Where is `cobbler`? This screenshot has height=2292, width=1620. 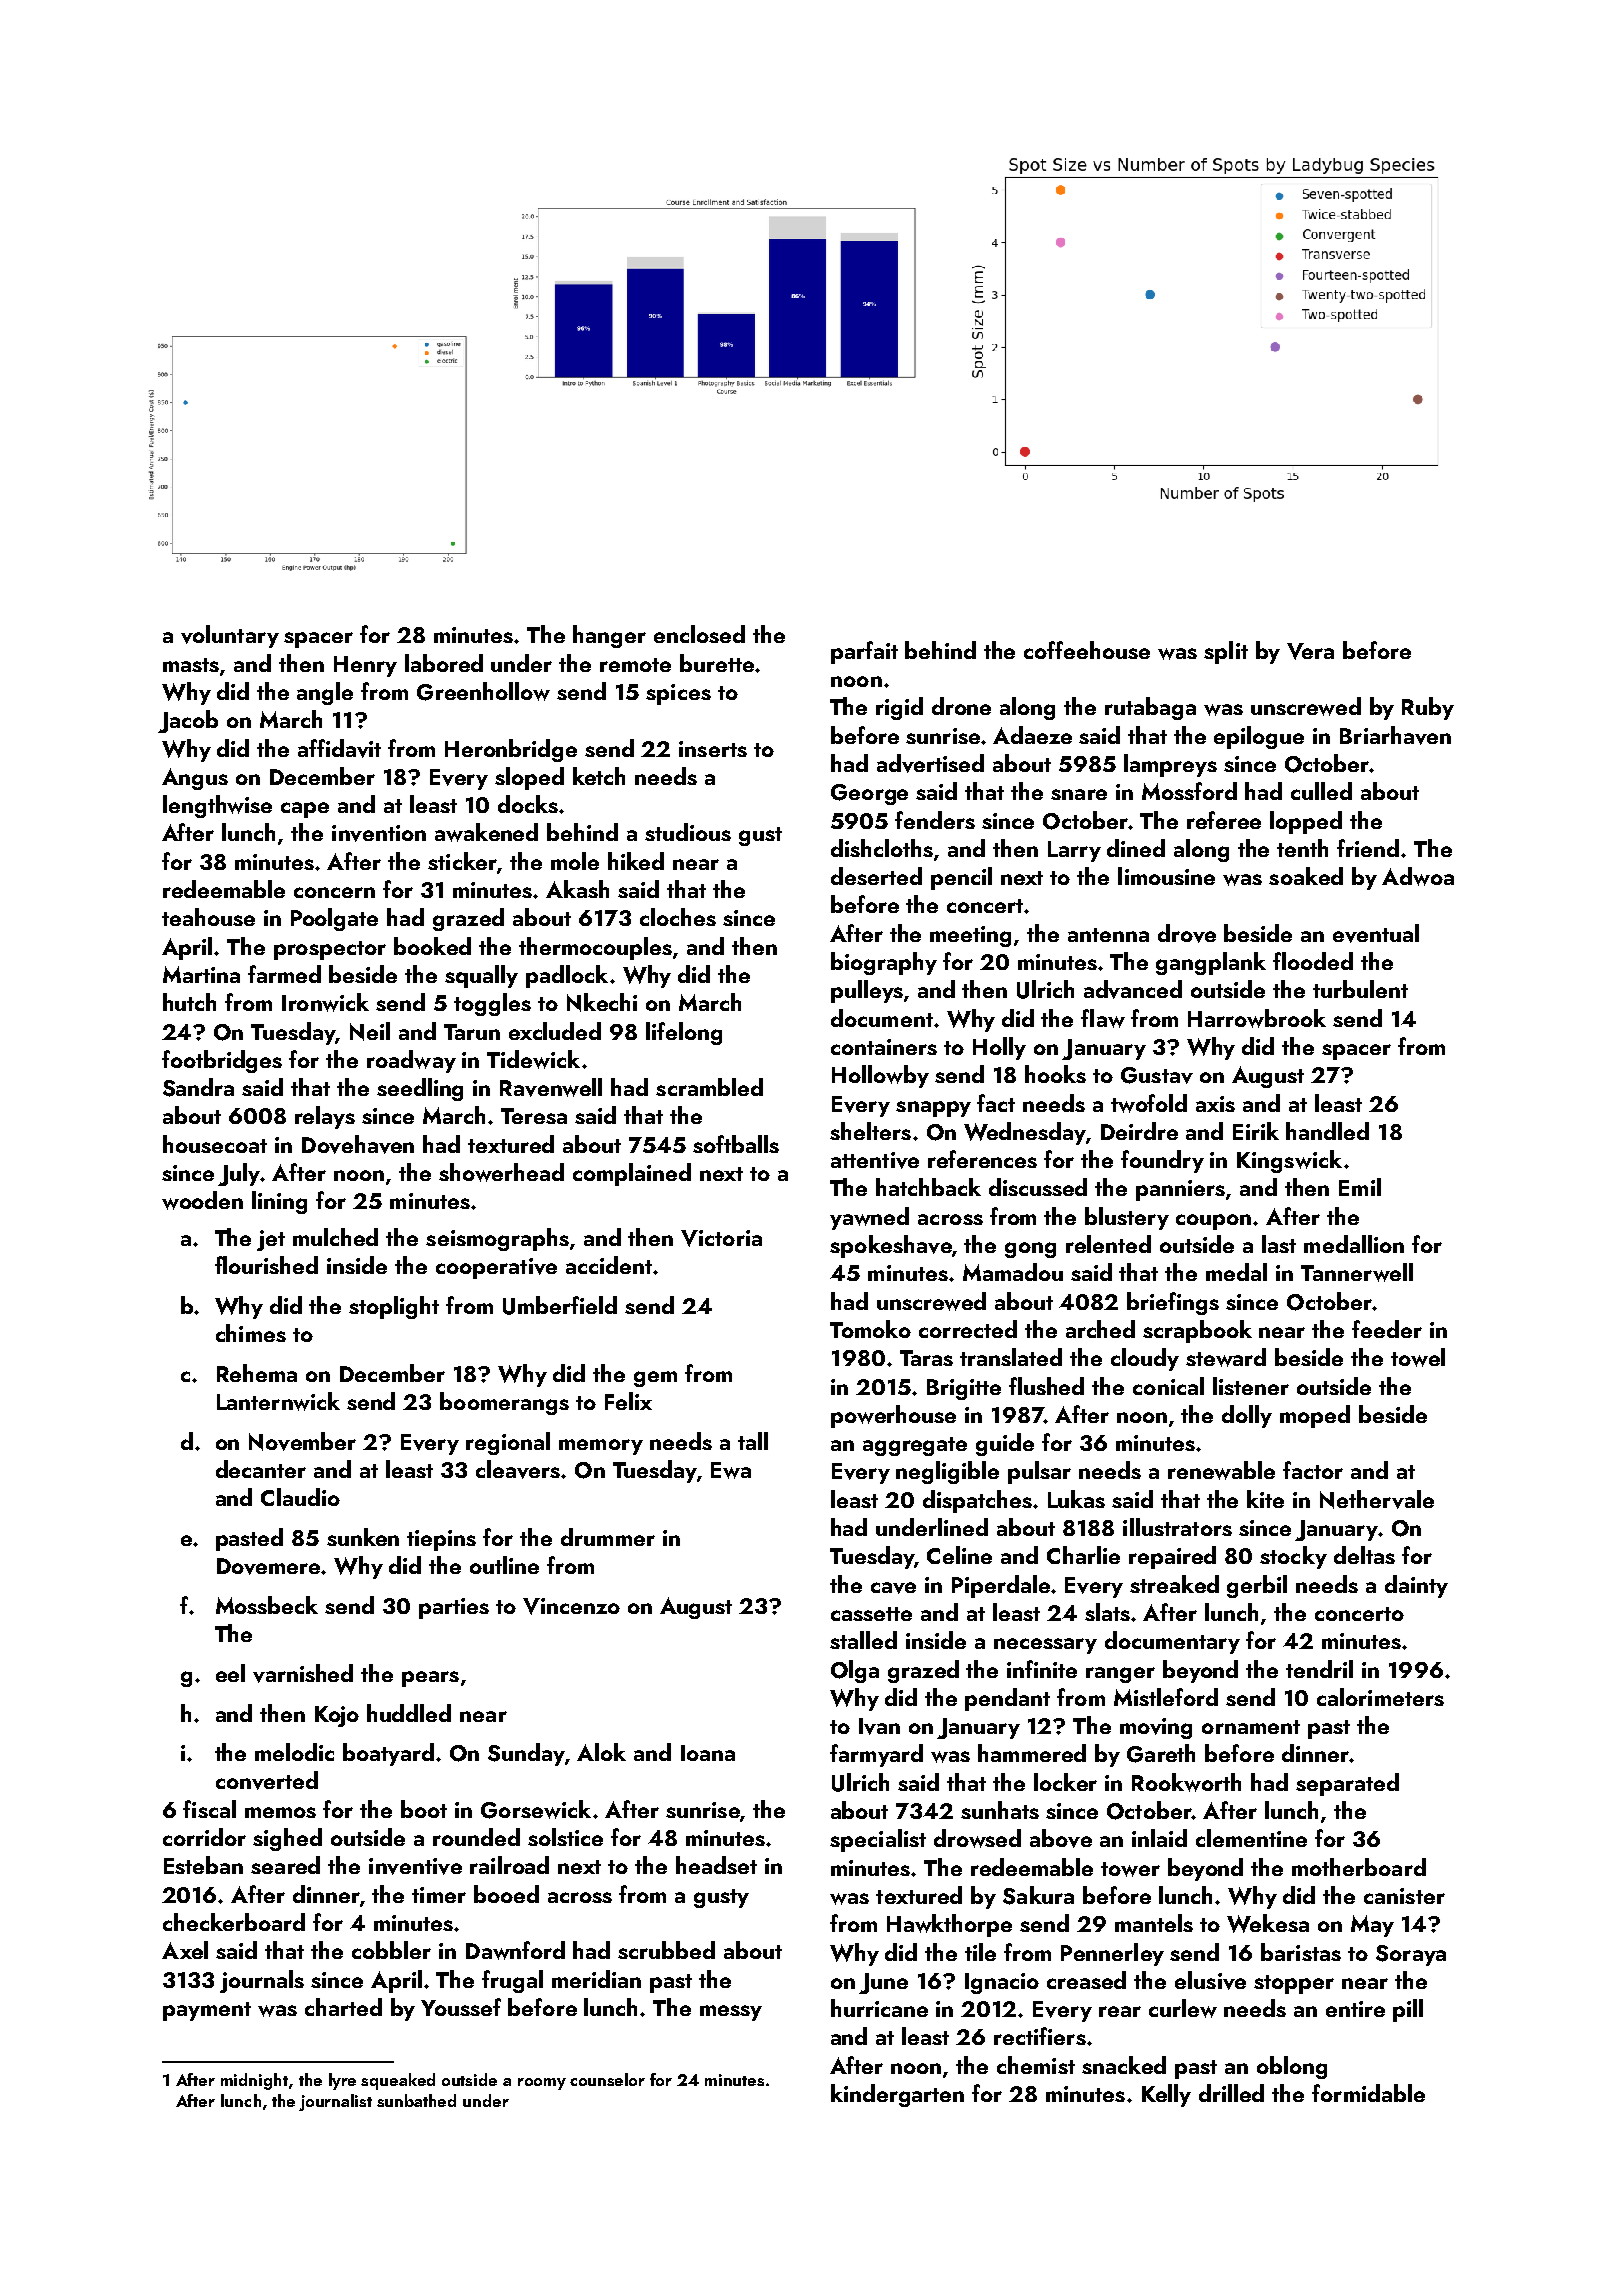 cobbler is located at coordinates (391, 1950).
